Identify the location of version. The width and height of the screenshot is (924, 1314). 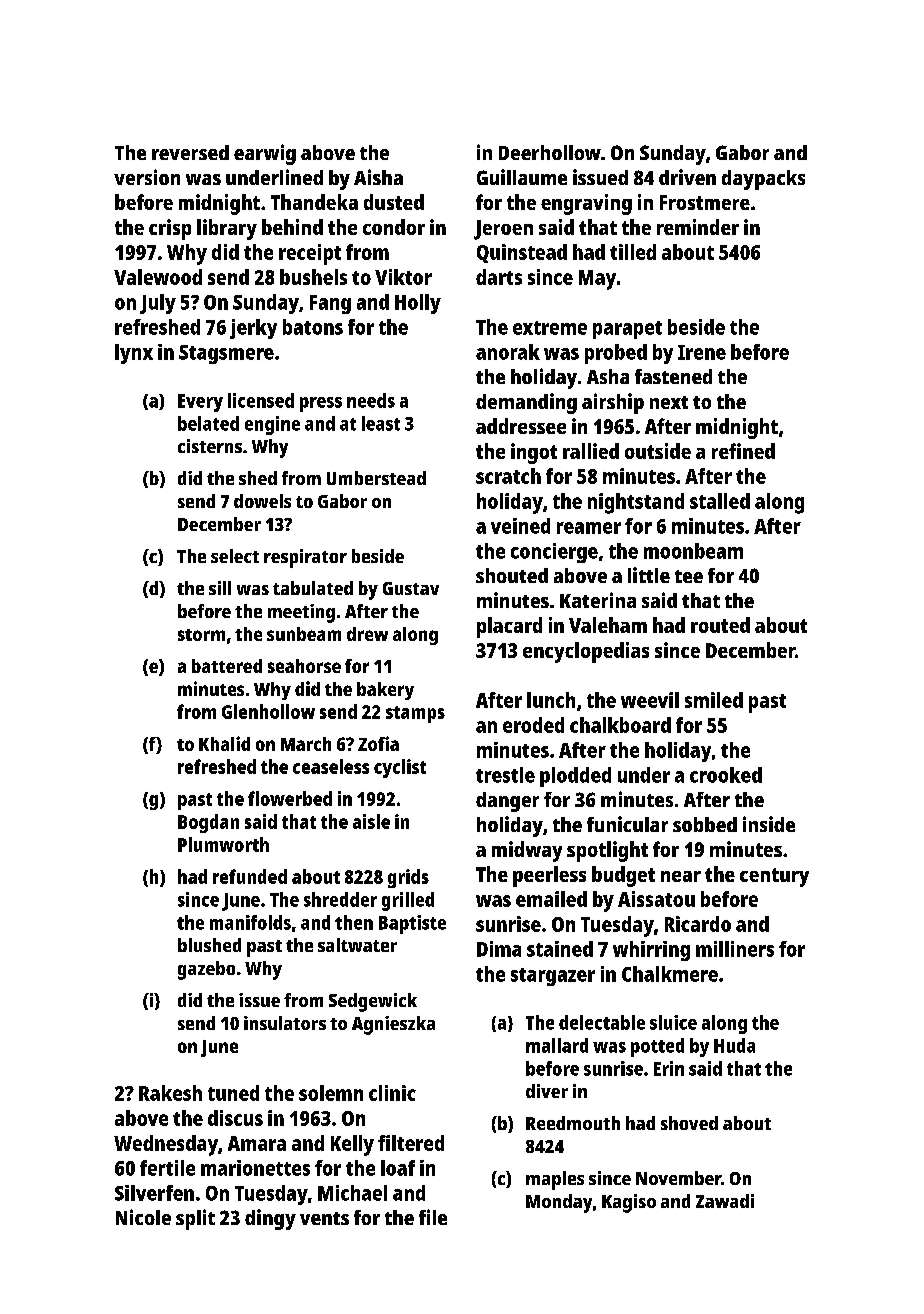
(147, 177).
